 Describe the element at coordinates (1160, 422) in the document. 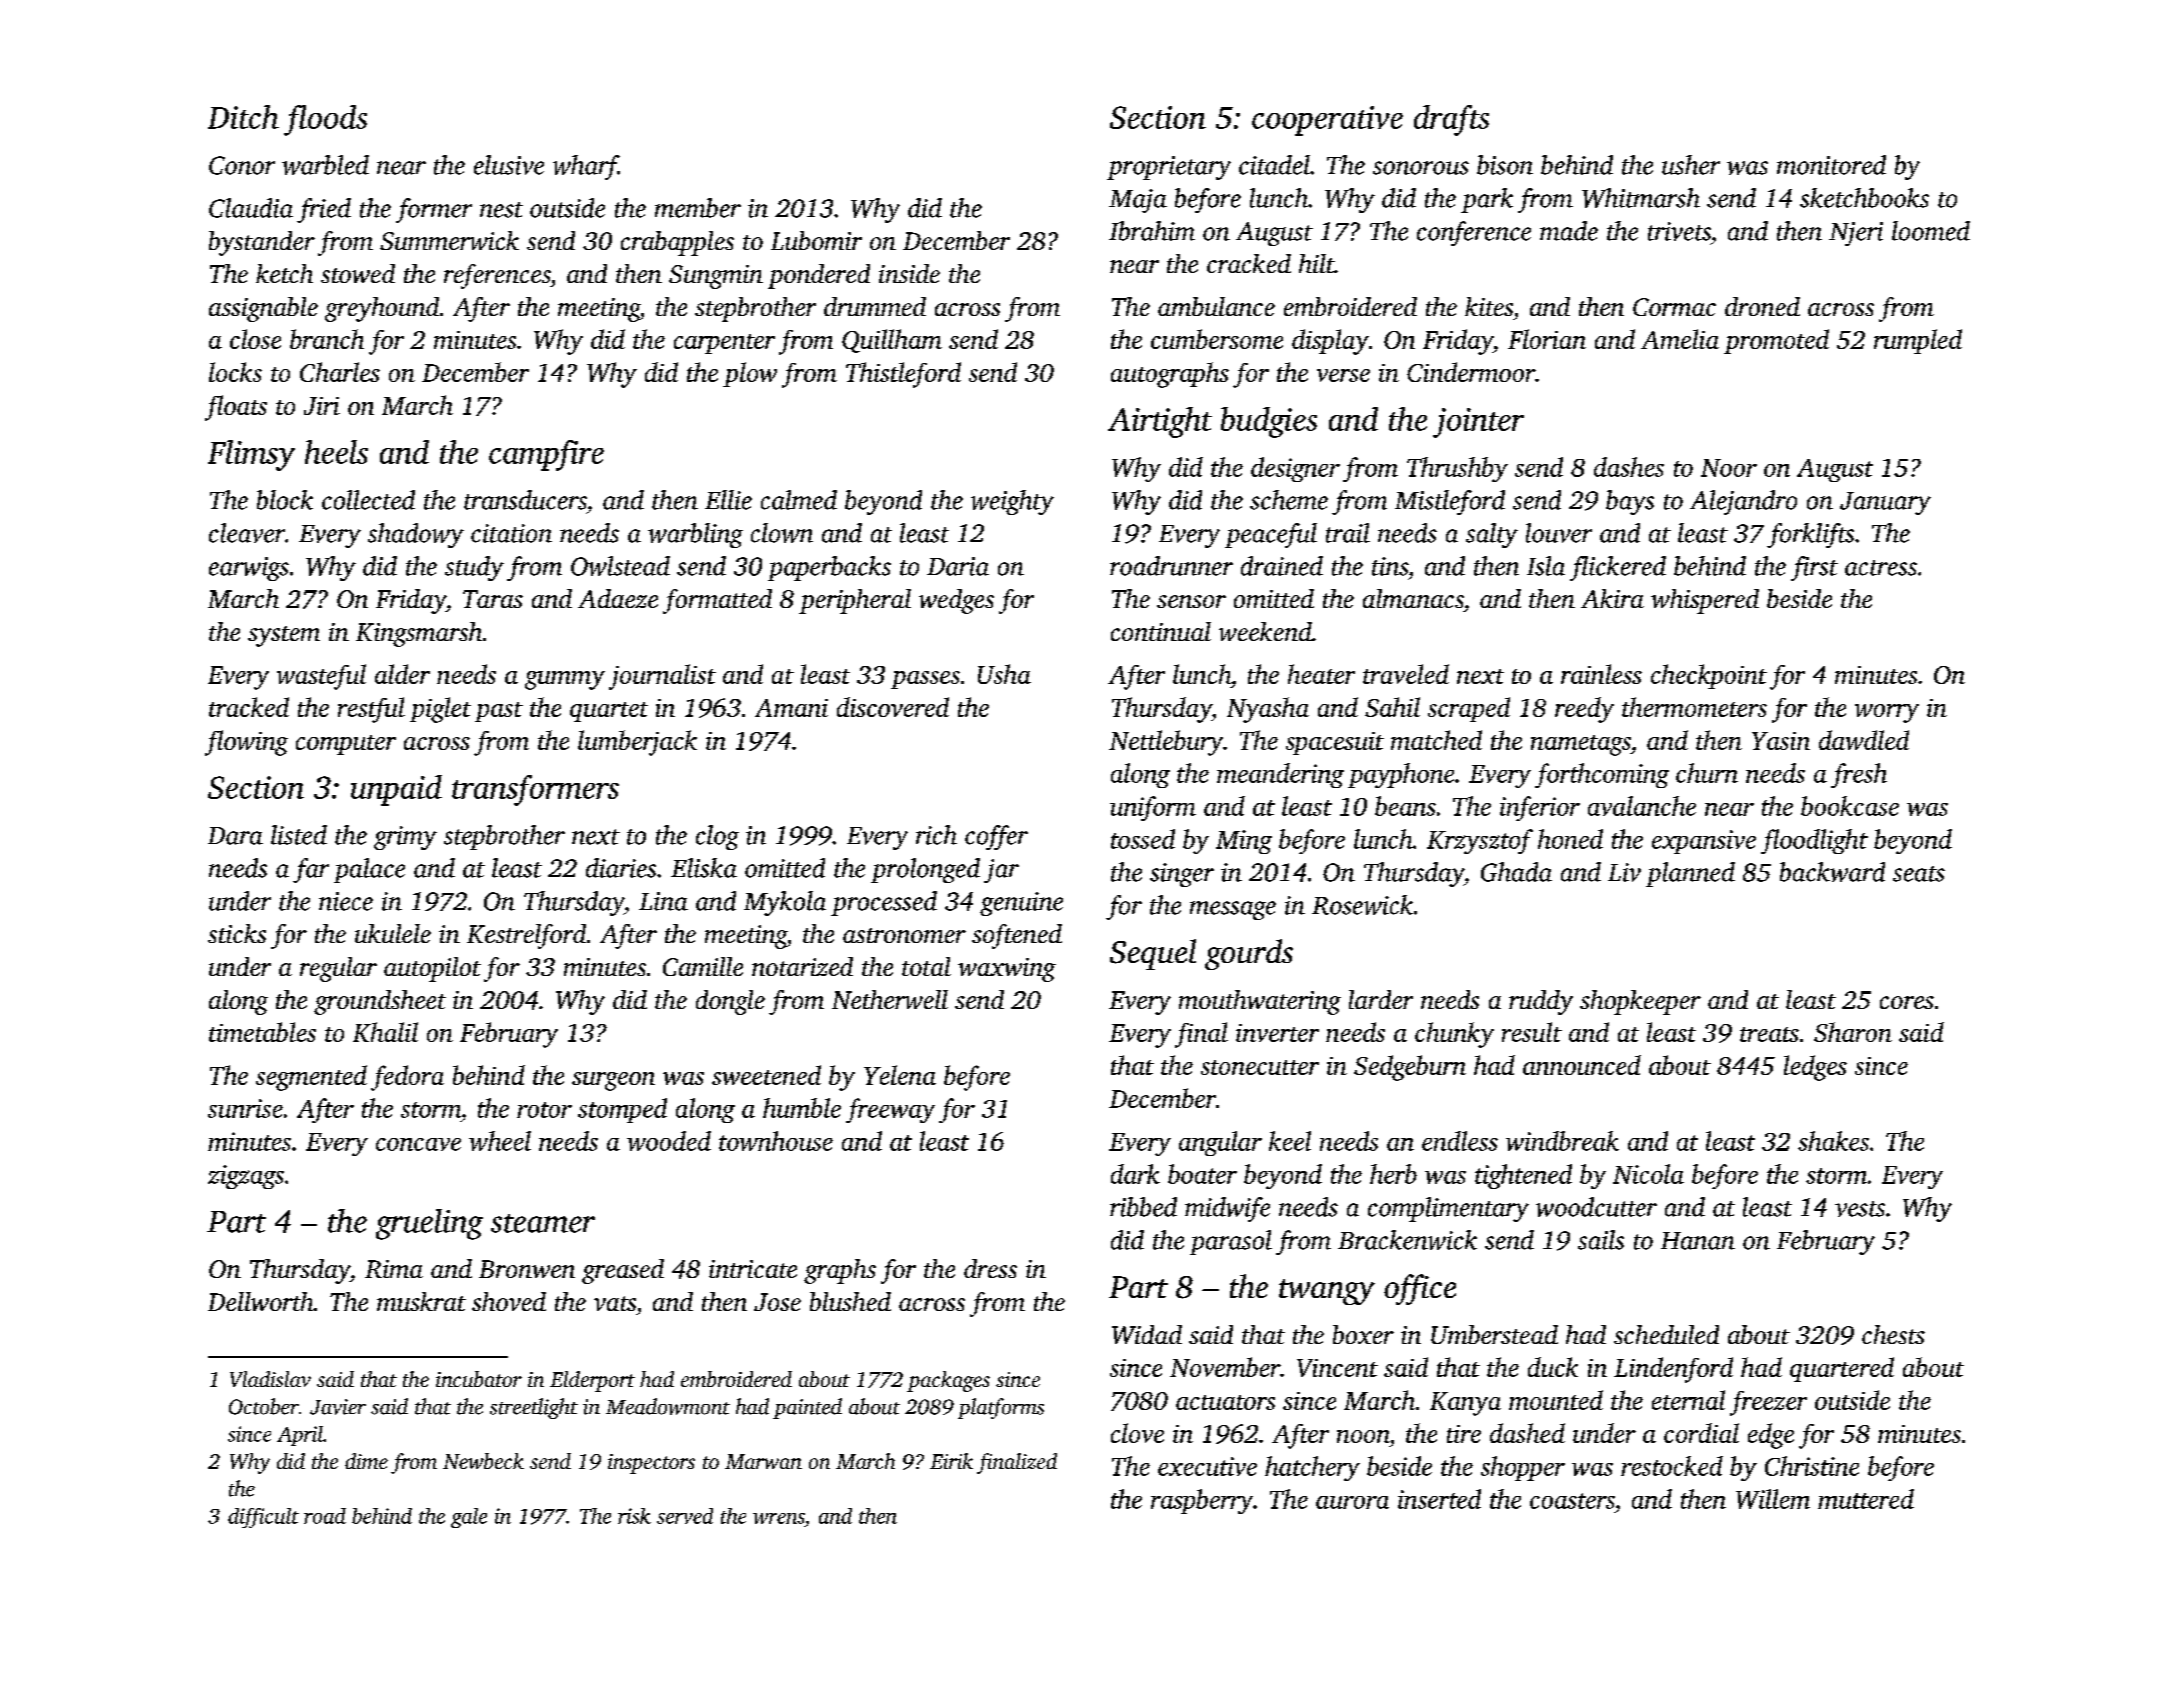

I see `Airtight` at that location.
